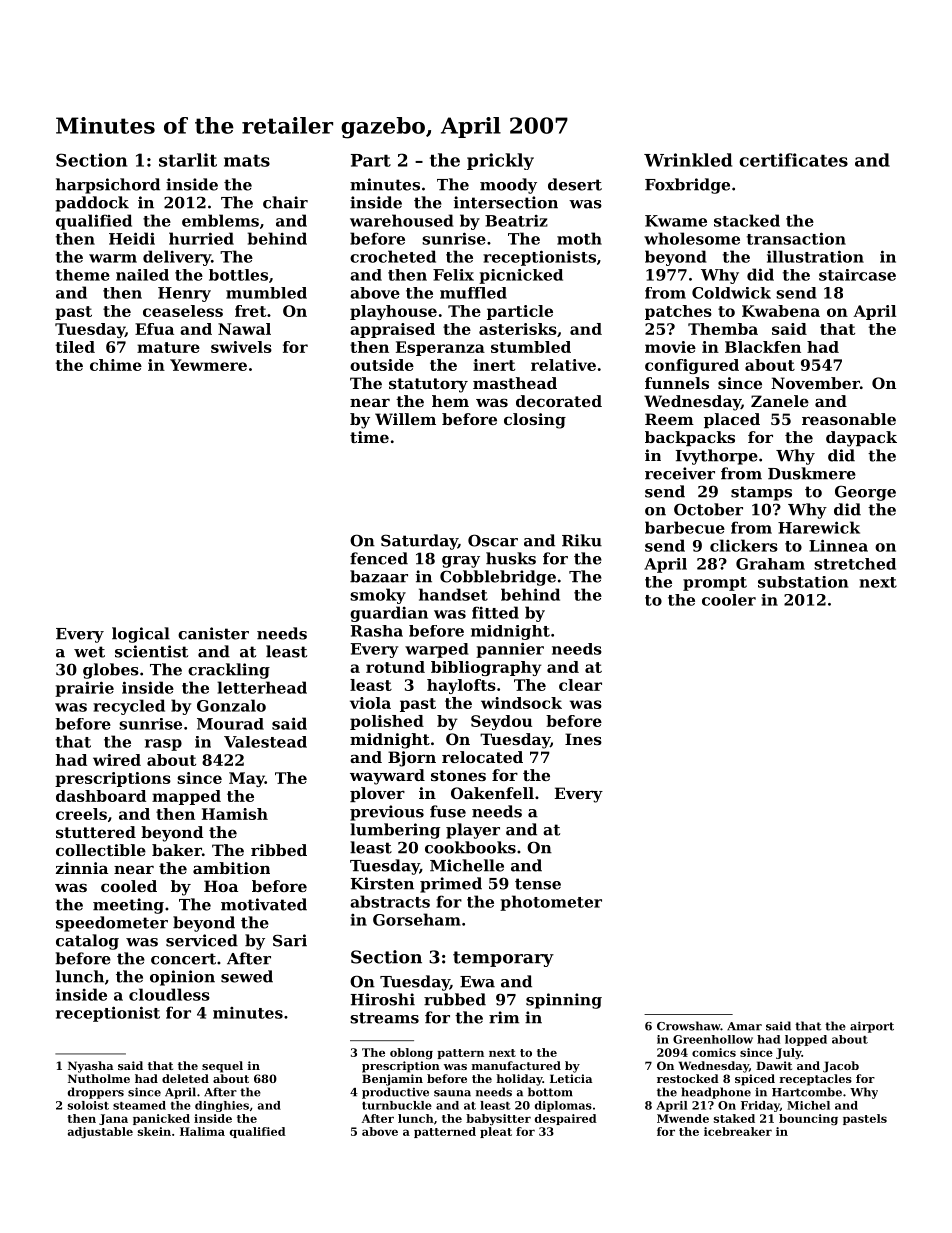 This image has width=952, height=1233. What do you see at coordinates (803, 582) in the image?
I see `substation` at bounding box center [803, 582].
